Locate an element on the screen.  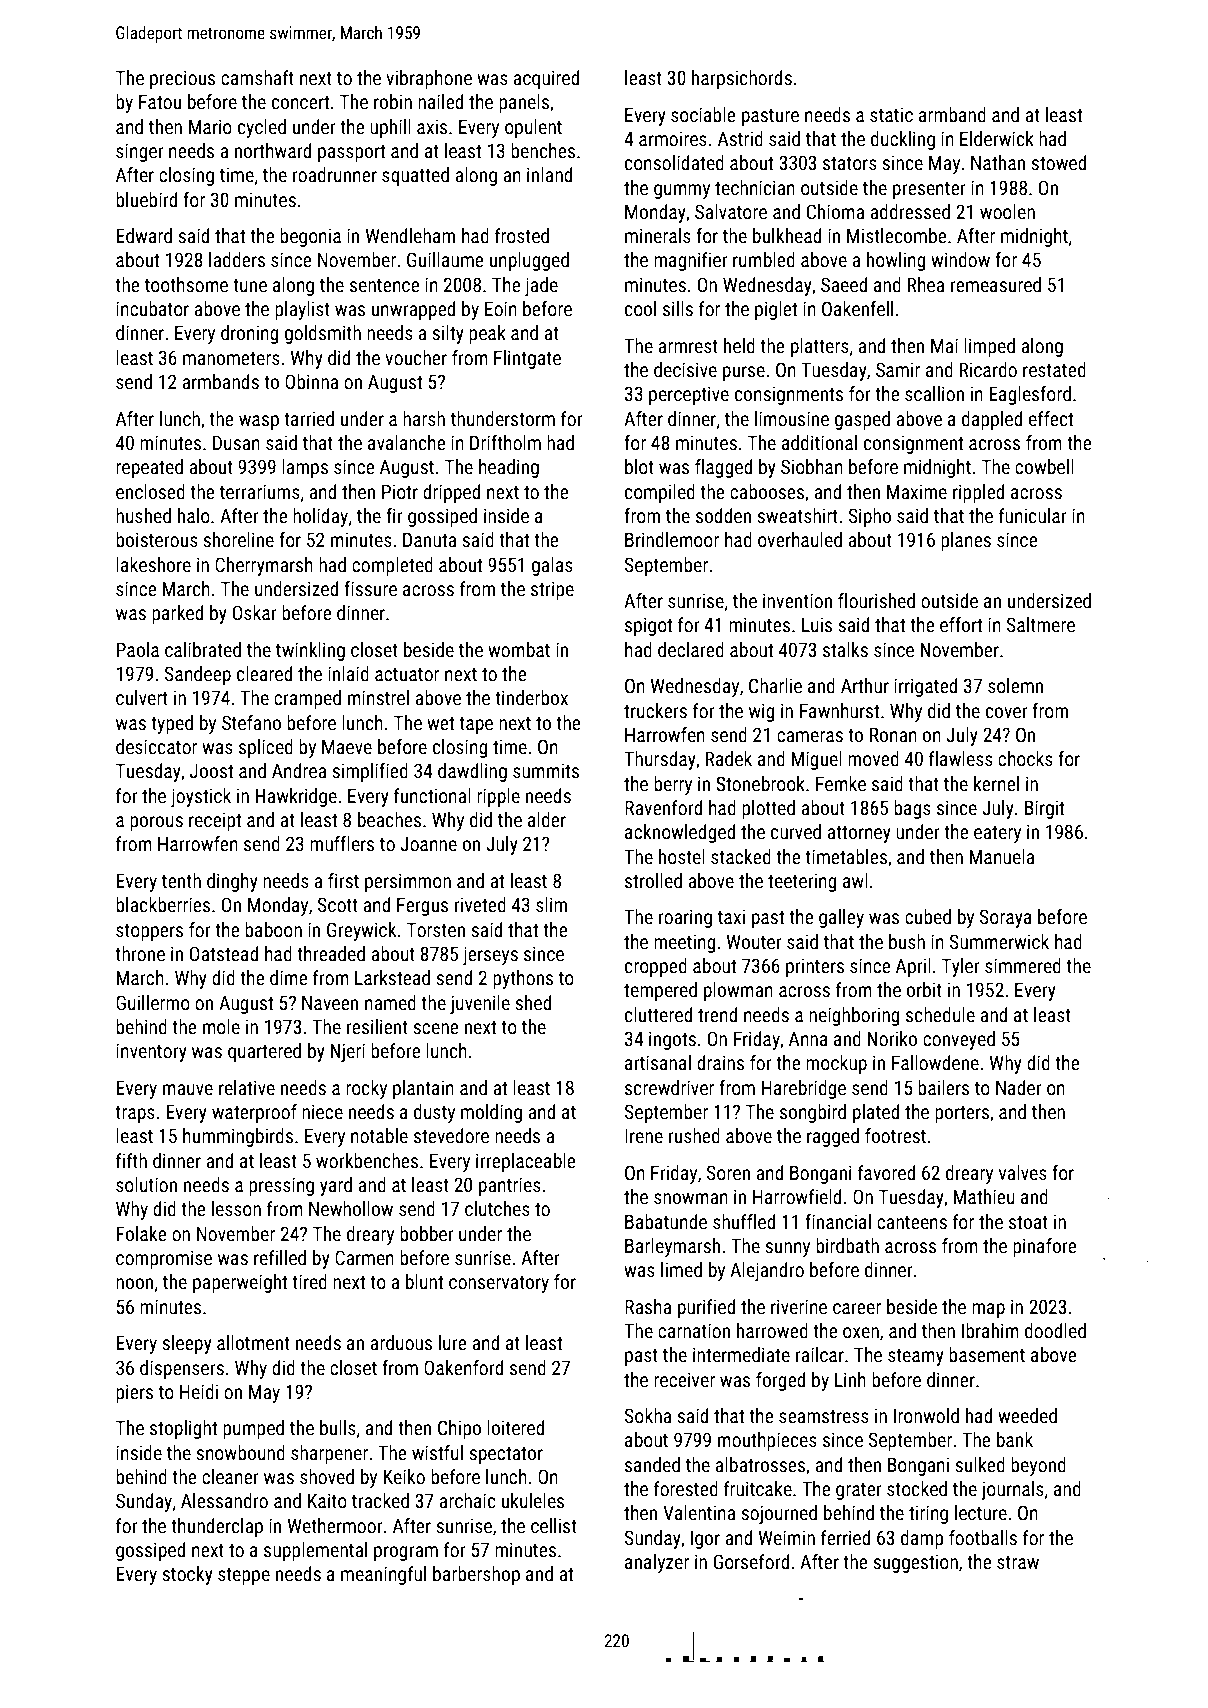
calibrated is located at coordinates (203, 649).
